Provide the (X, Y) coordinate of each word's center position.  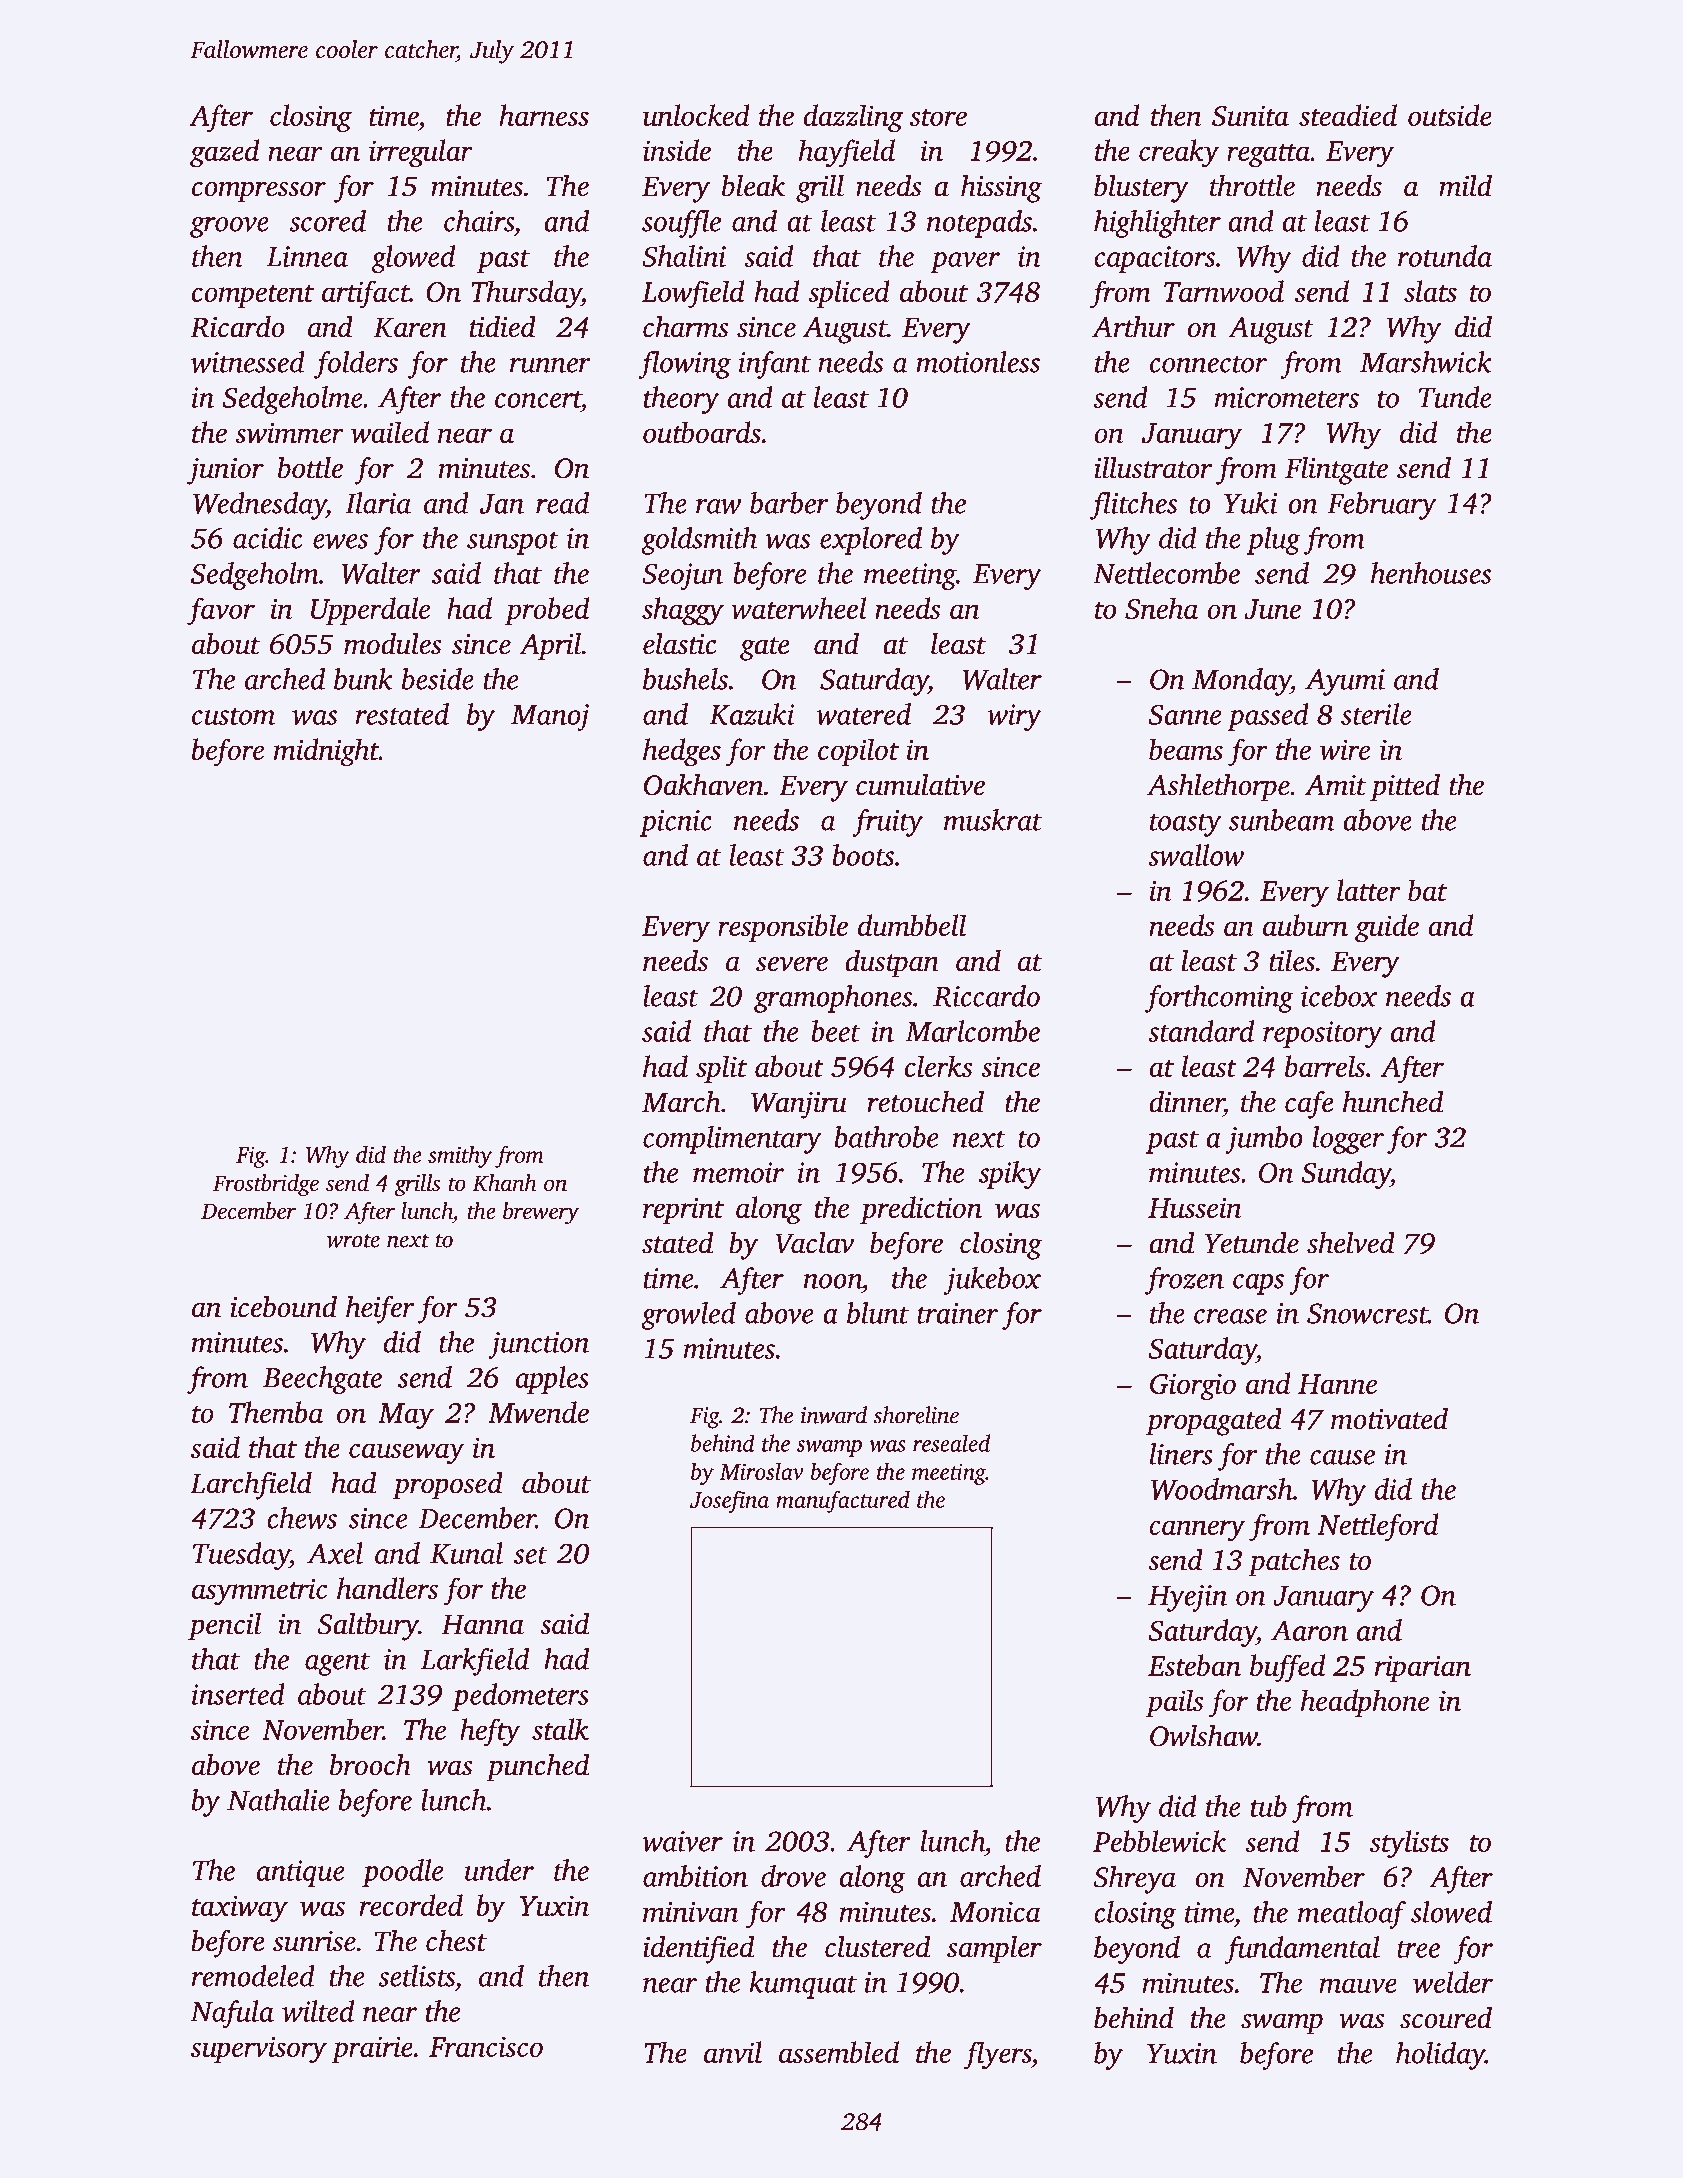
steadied (1348, 115)
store (938, 117)
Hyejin (1187, 1598)
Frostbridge (266, 1185)
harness (544, 115)
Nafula (232, 2014)
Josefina (729, 1502)
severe (792, 964)
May (406, 1416)
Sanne (1185, 714)
